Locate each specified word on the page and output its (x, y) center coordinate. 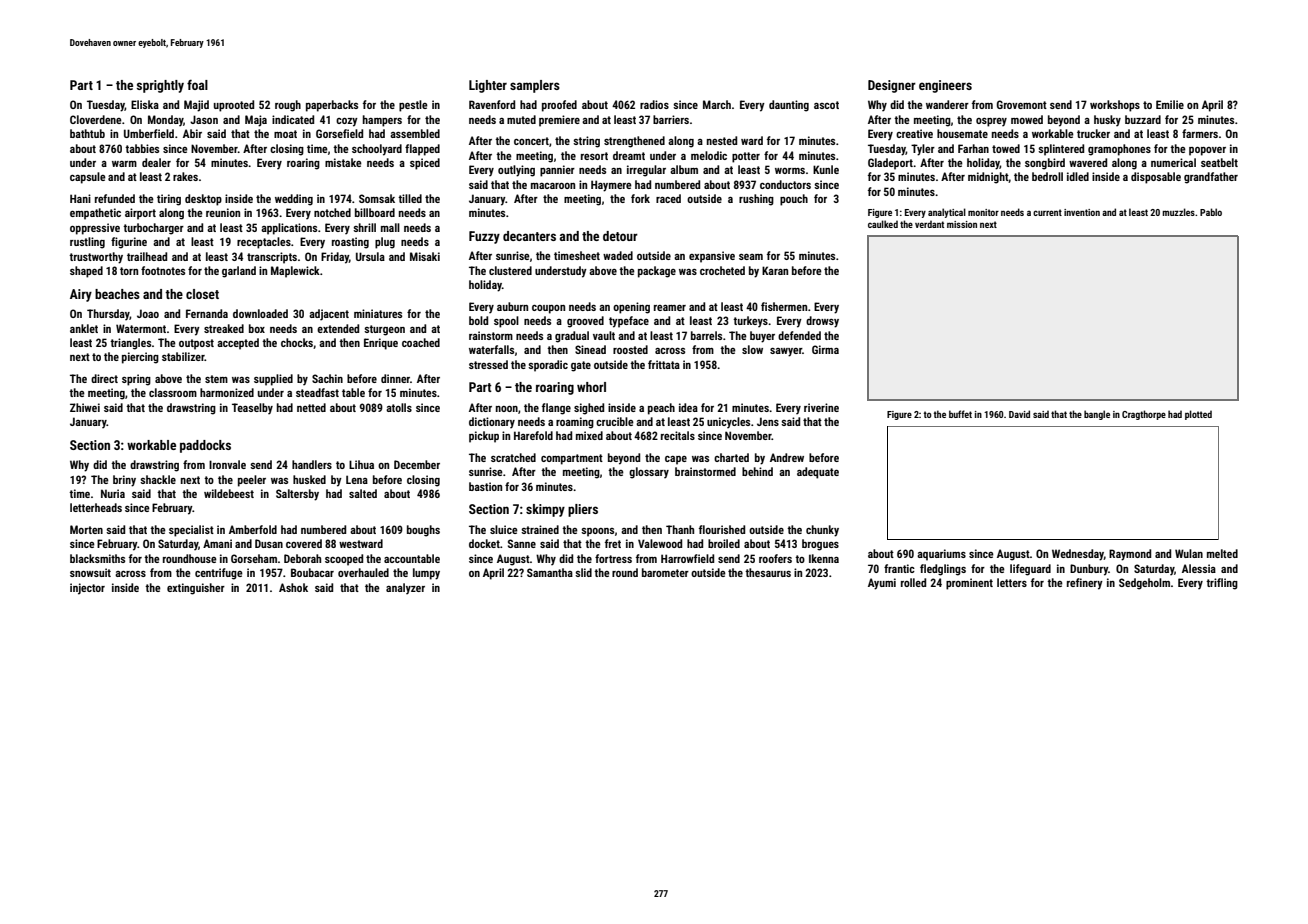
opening (631, 308)
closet (202, 294)
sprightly (160, 86)
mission (962, 224)
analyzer (405, 589)
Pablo (1211, 212)
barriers (671, 119)
